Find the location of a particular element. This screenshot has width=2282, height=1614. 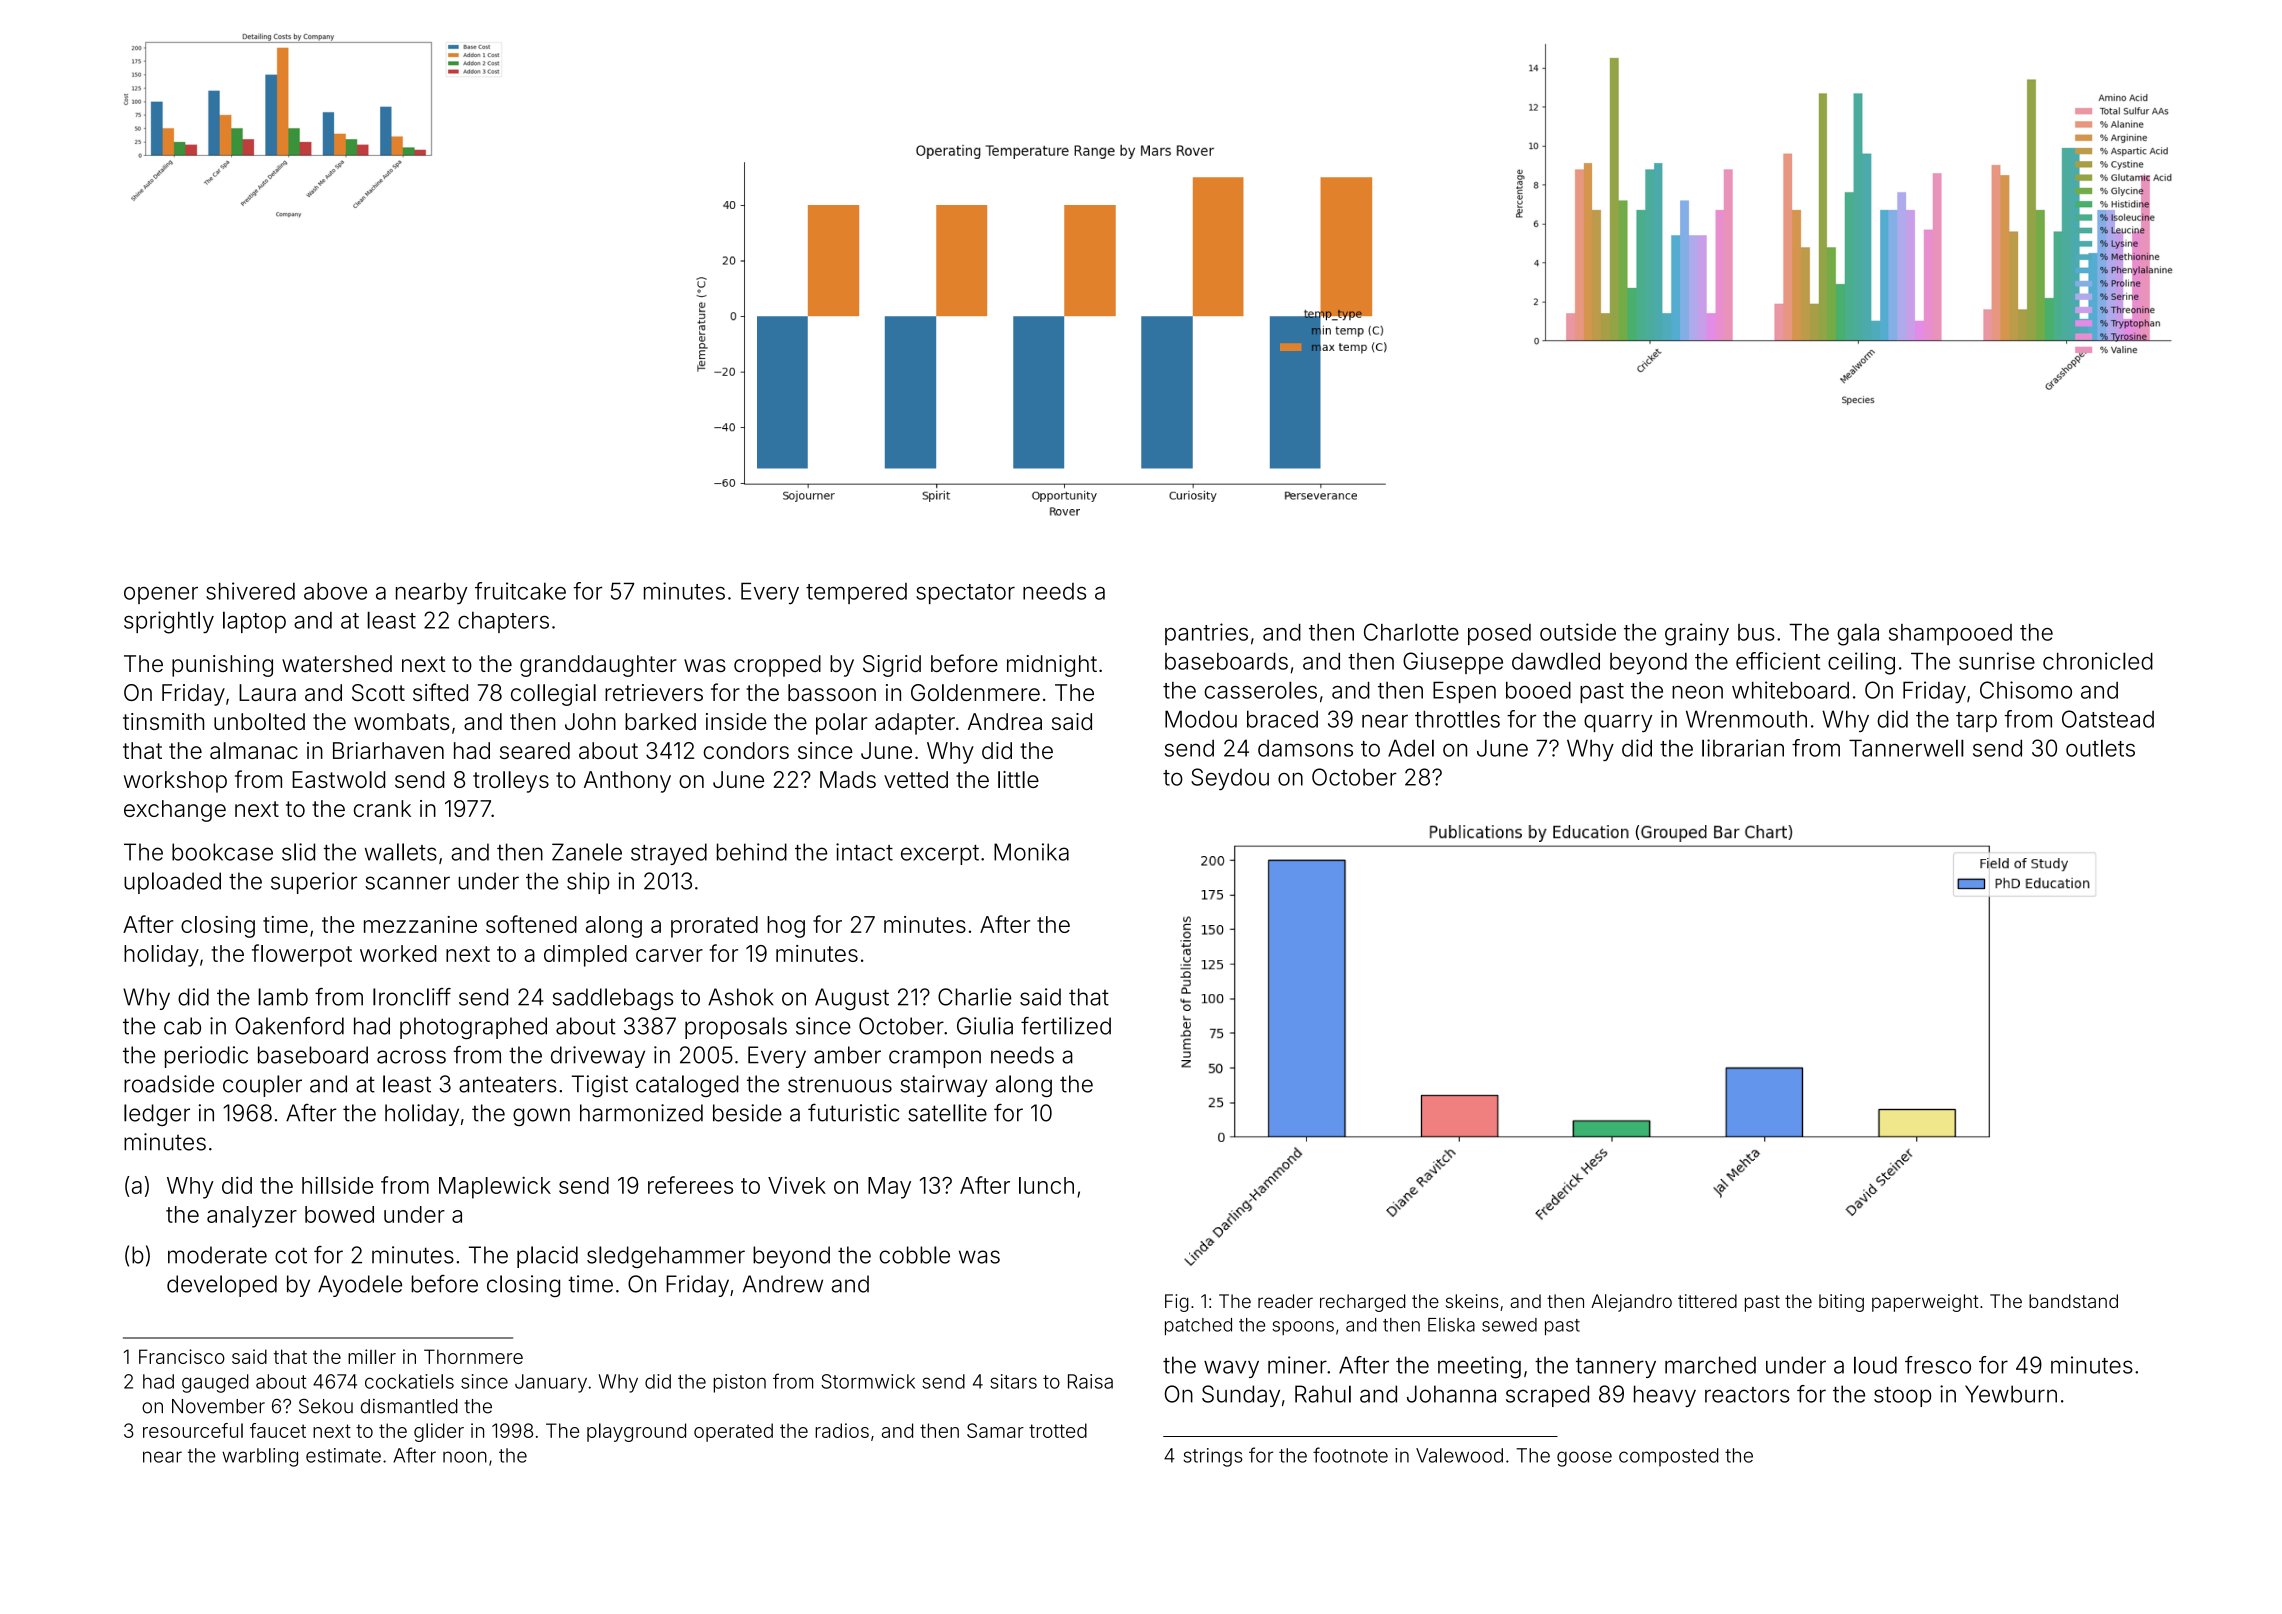

Adel is located at coordinates (1411, 748).
